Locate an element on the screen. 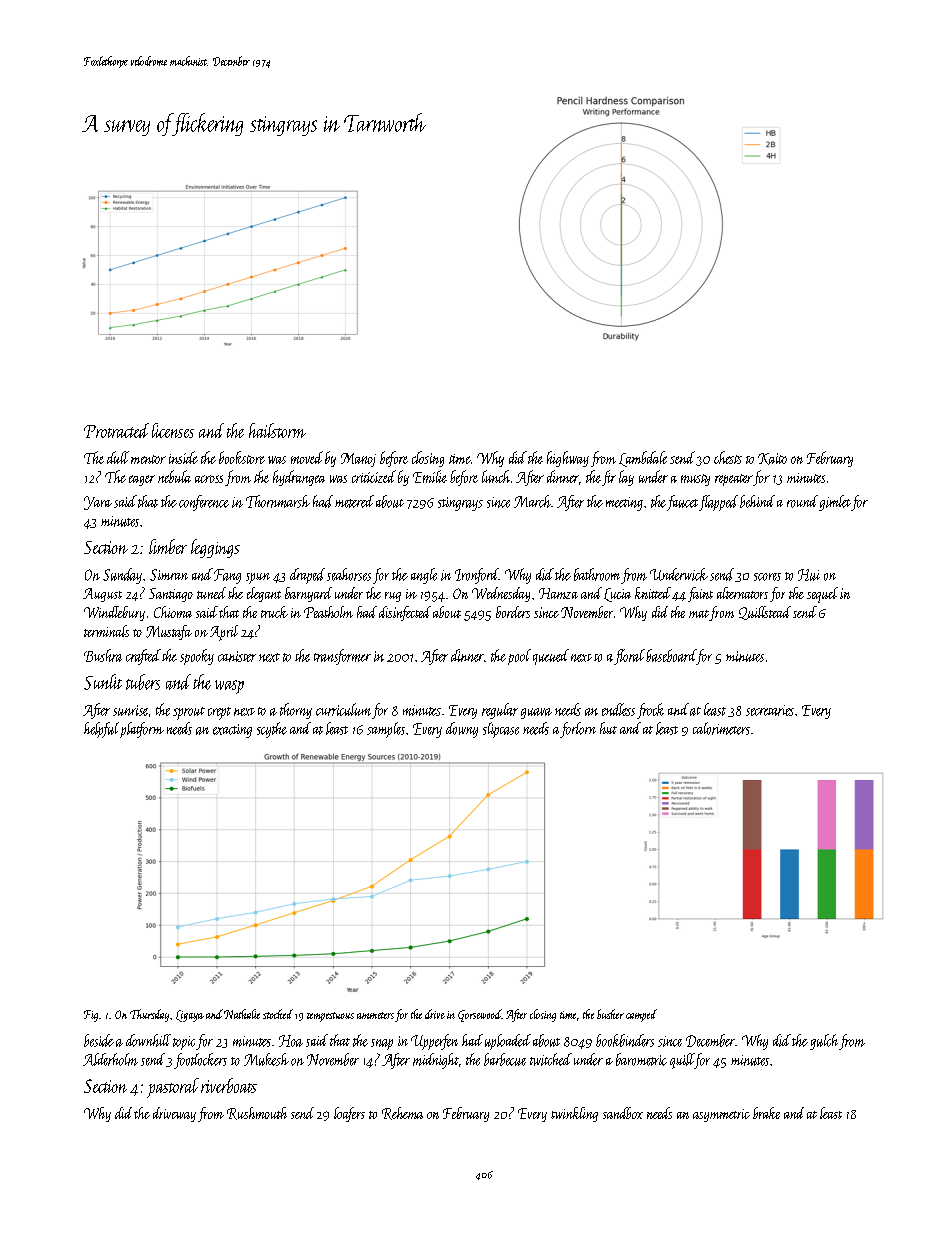  hailstorm is located at coordinates (277, 430).
